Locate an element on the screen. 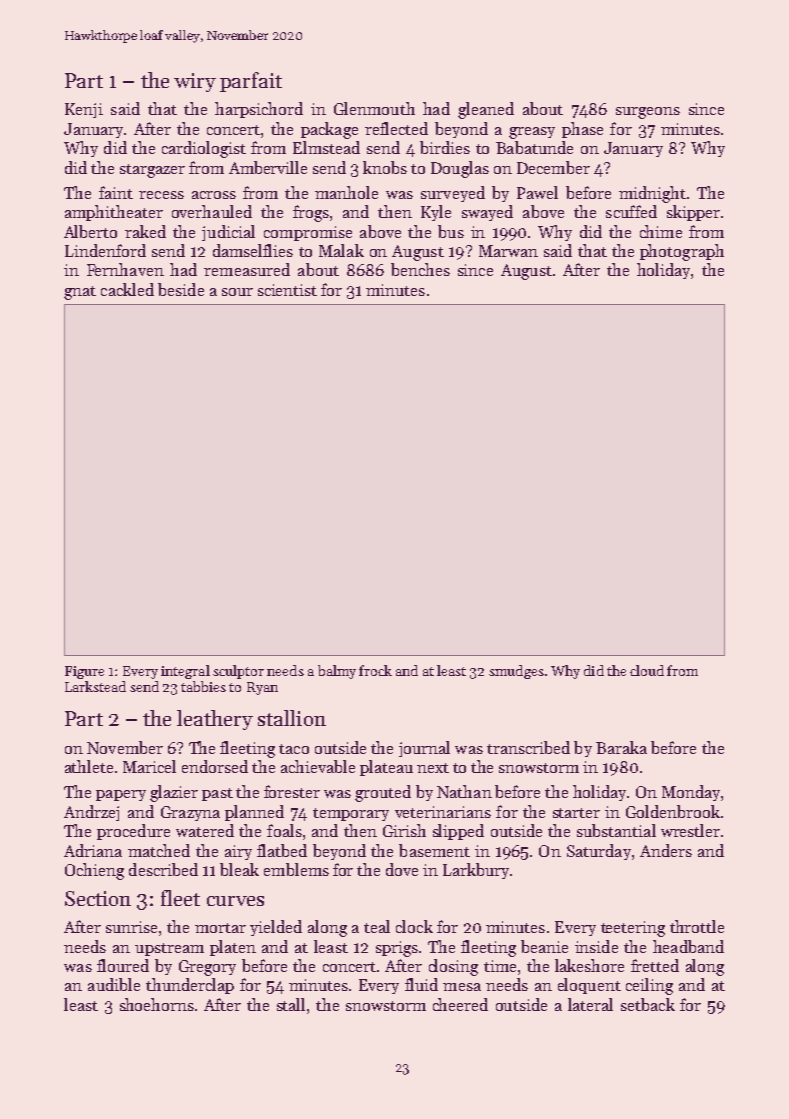 The height and width of the screenshot is (1119, 789). Glenmouth is located at coordinates (374, 108).
